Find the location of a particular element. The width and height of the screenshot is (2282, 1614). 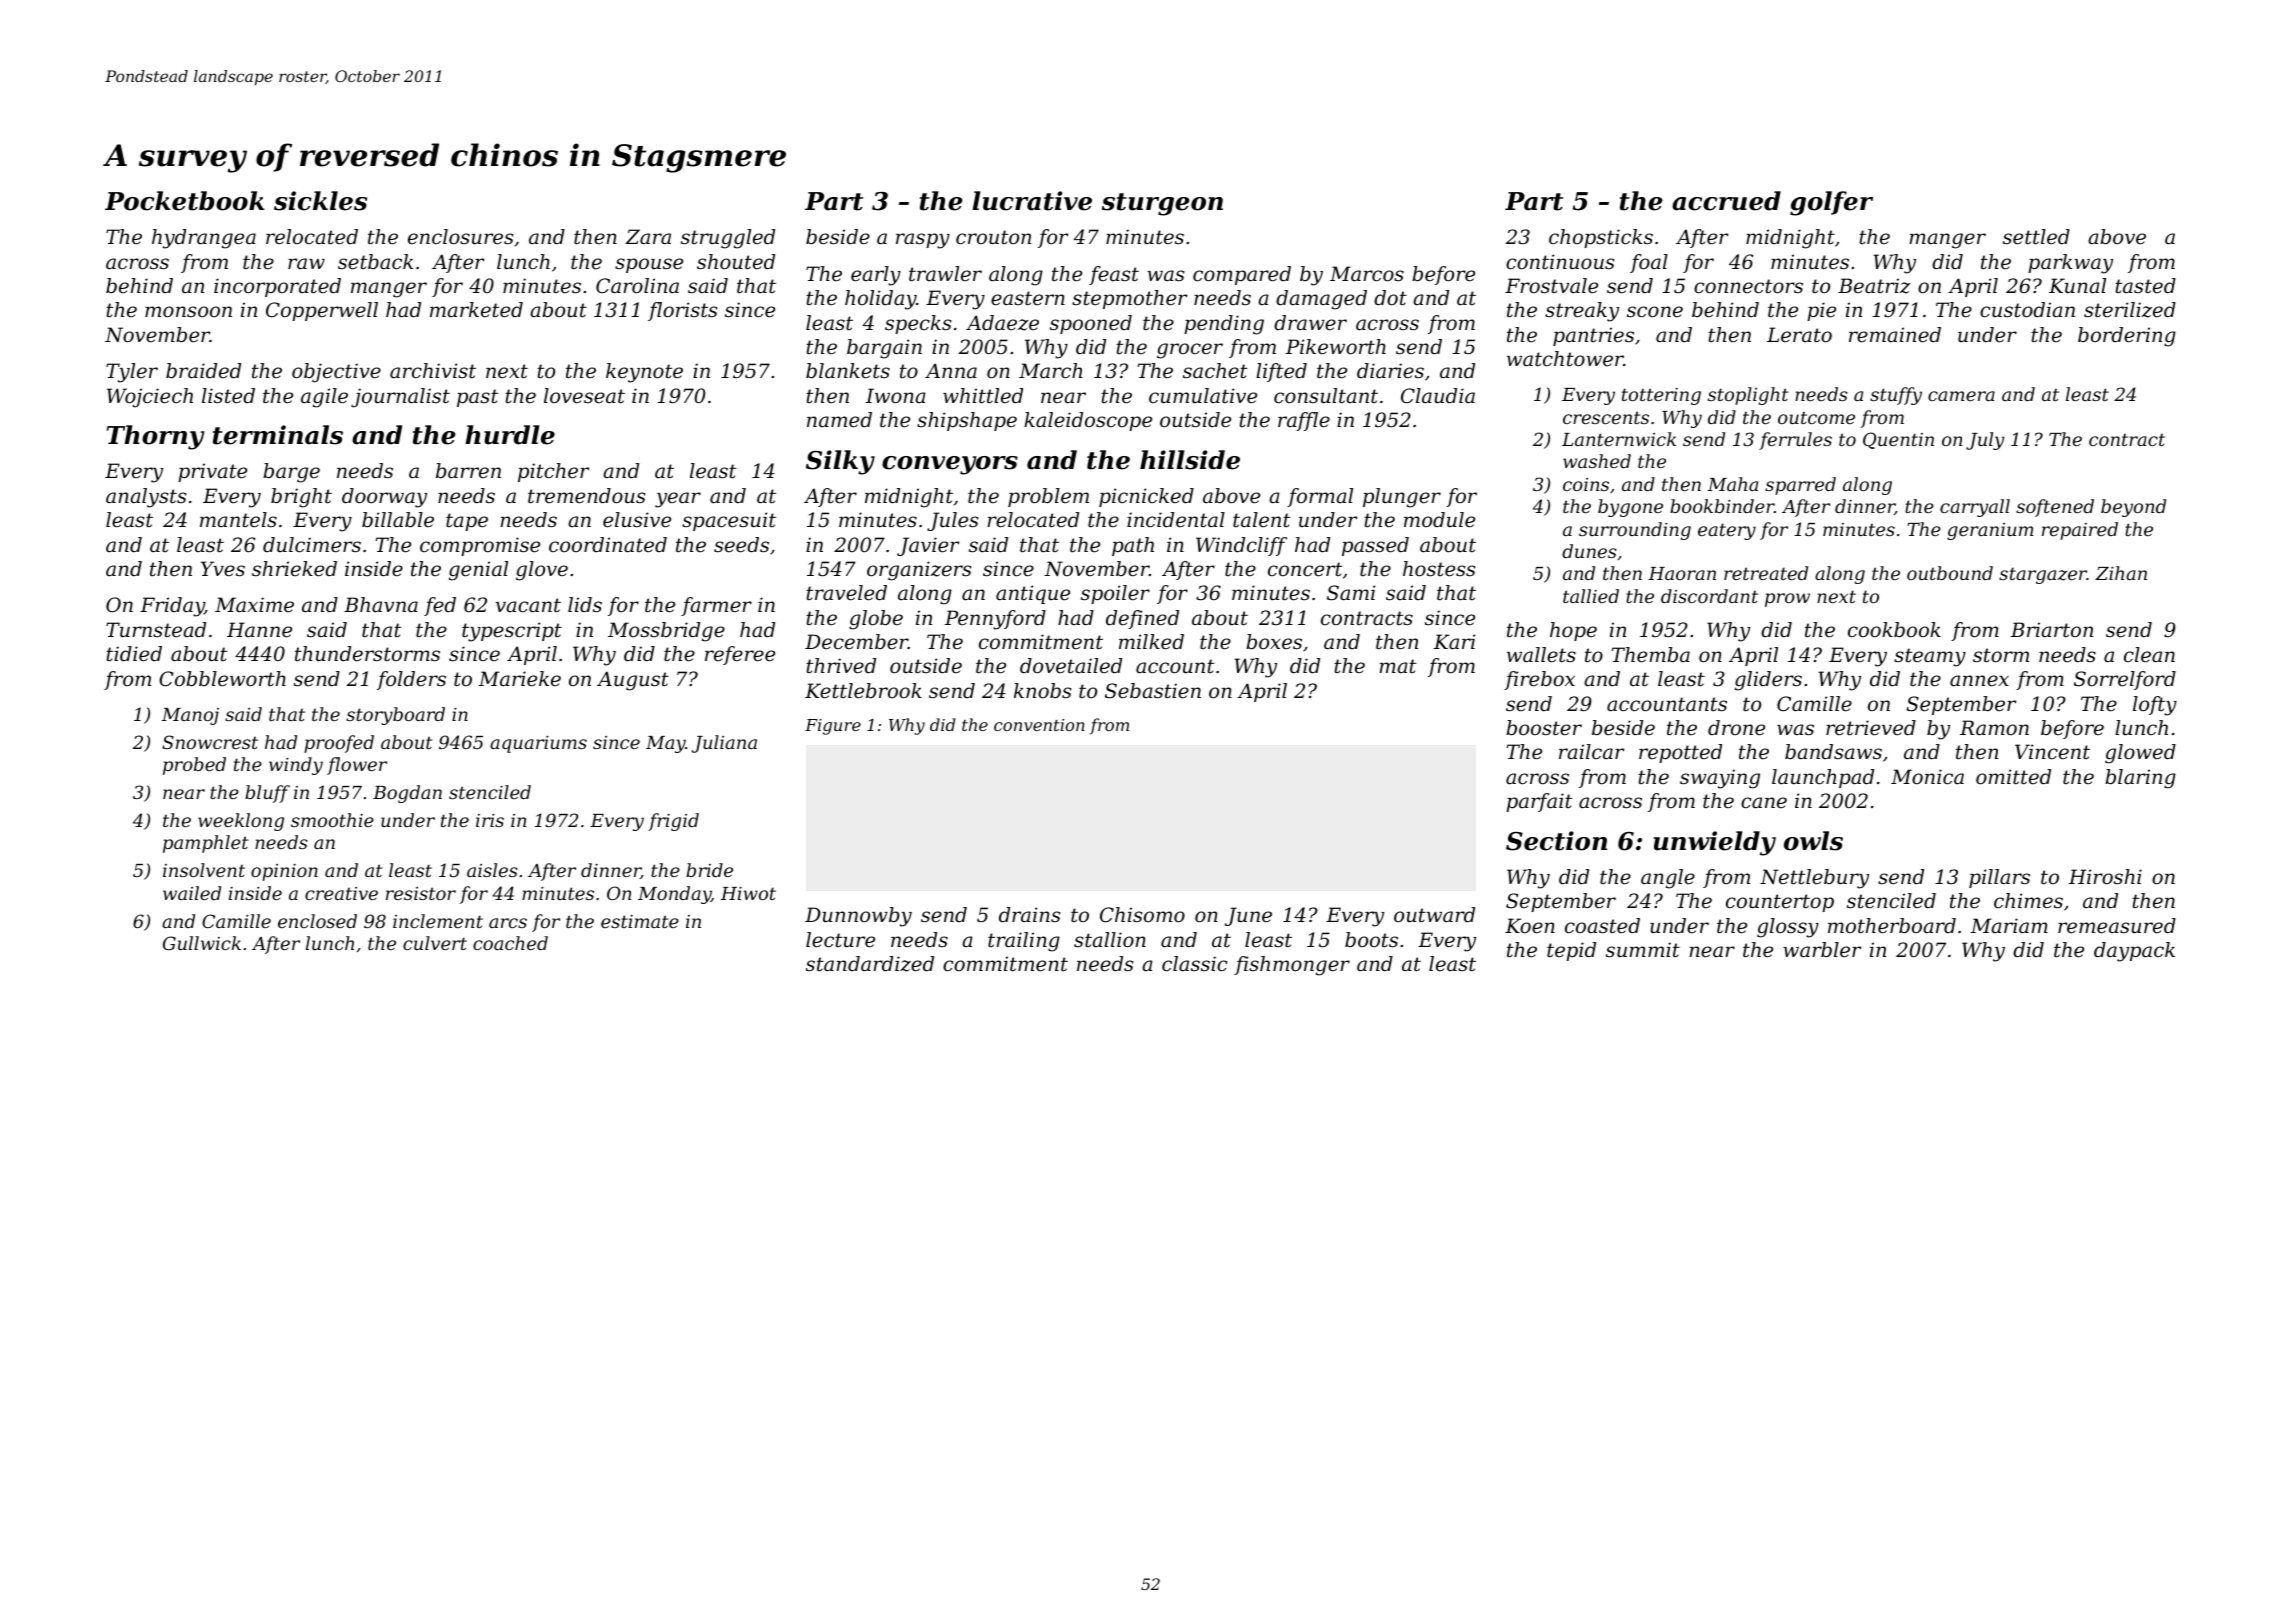

Themba is located at coordinates (1651, 655).
